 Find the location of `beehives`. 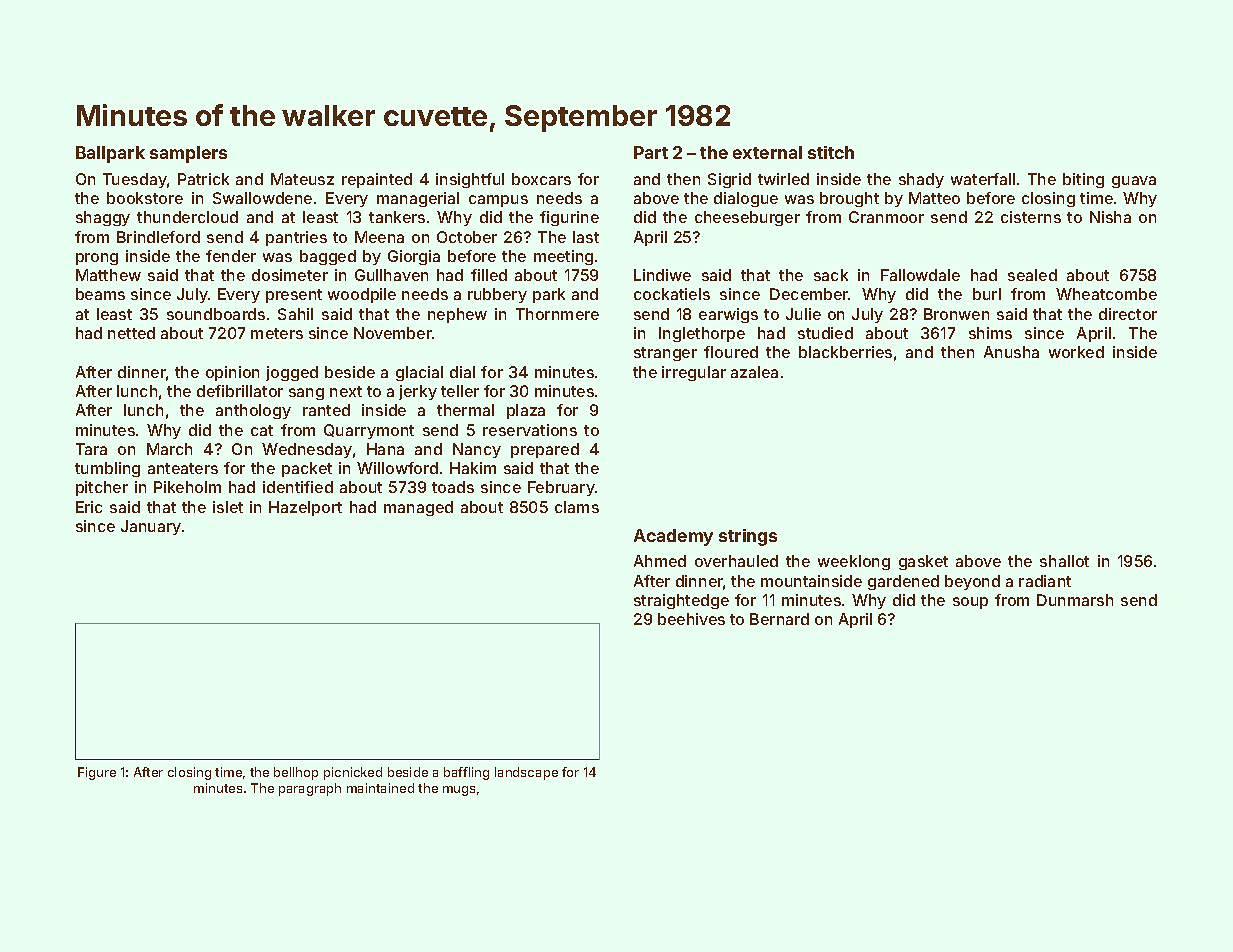

beehives is located at coordinates (691, 619).
